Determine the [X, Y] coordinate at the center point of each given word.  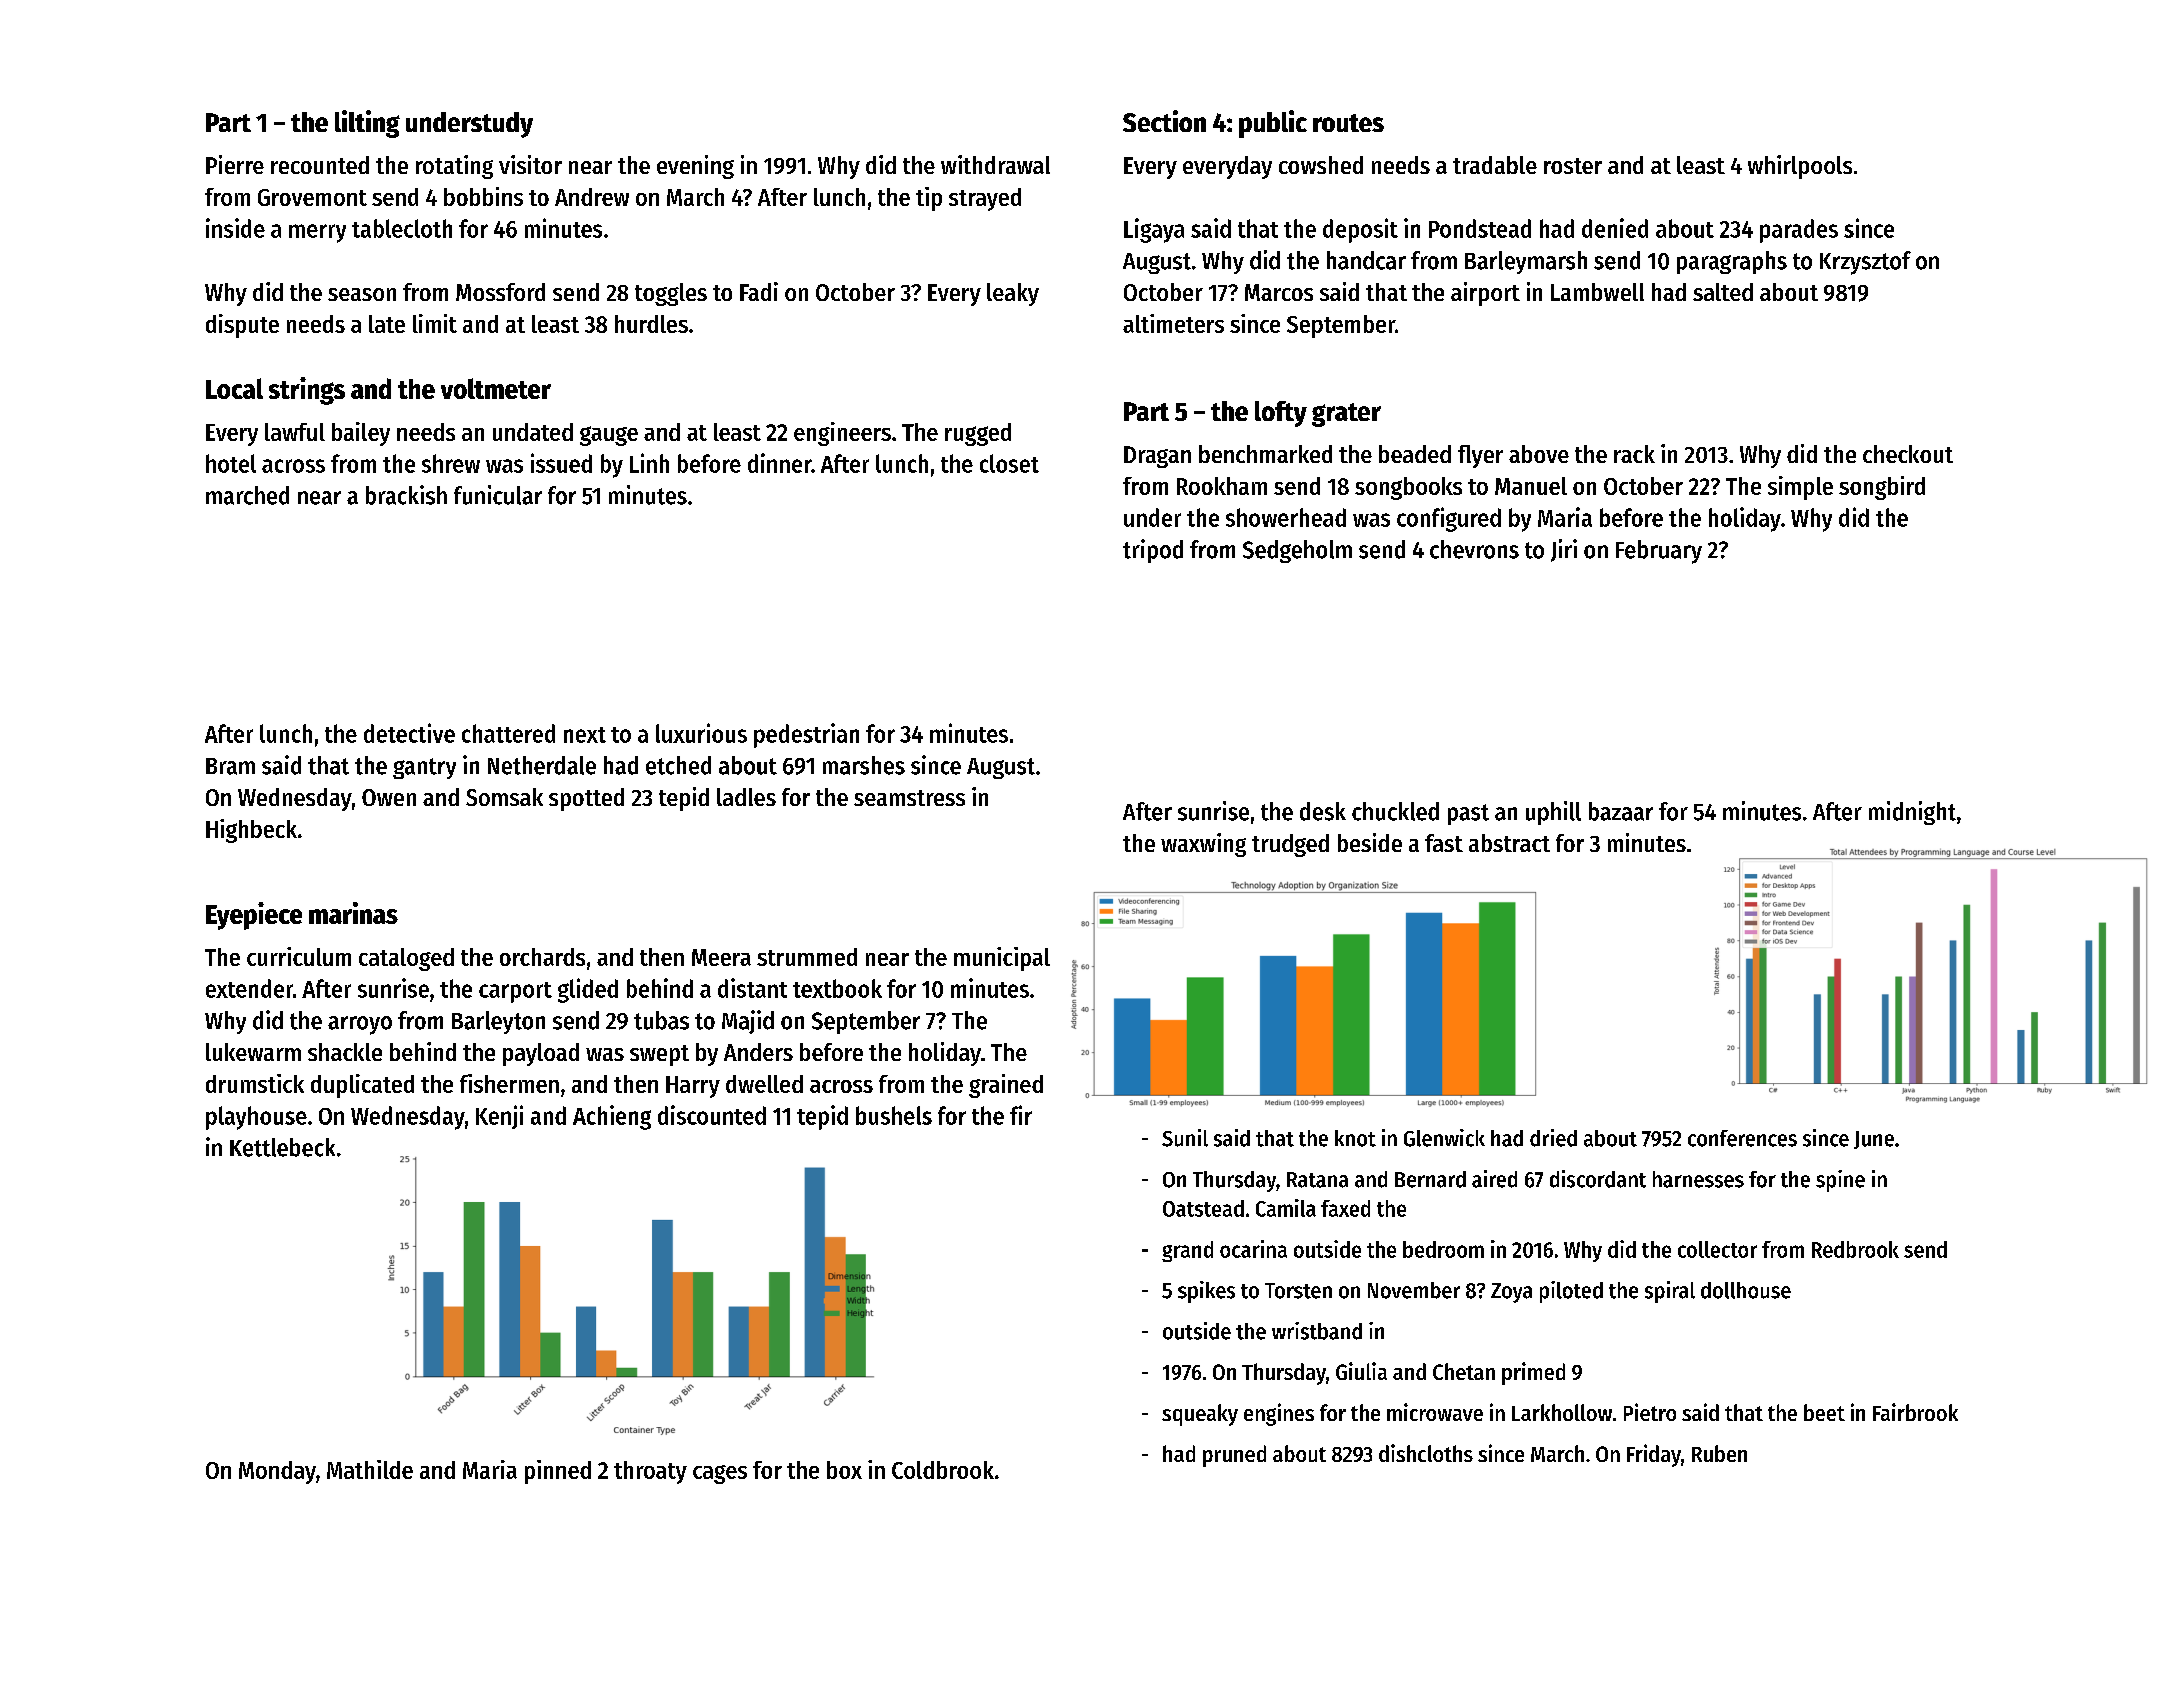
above [1539, 454]
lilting [367, 124]
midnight [1912, 813]
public [1273, 124]
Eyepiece [254, 916]
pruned [1234, 1456]
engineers [842, 434]
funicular [498, 495]
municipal [1002, 959]
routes [1348, 123]
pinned [558, 1472]
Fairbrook [1915, 1412]
